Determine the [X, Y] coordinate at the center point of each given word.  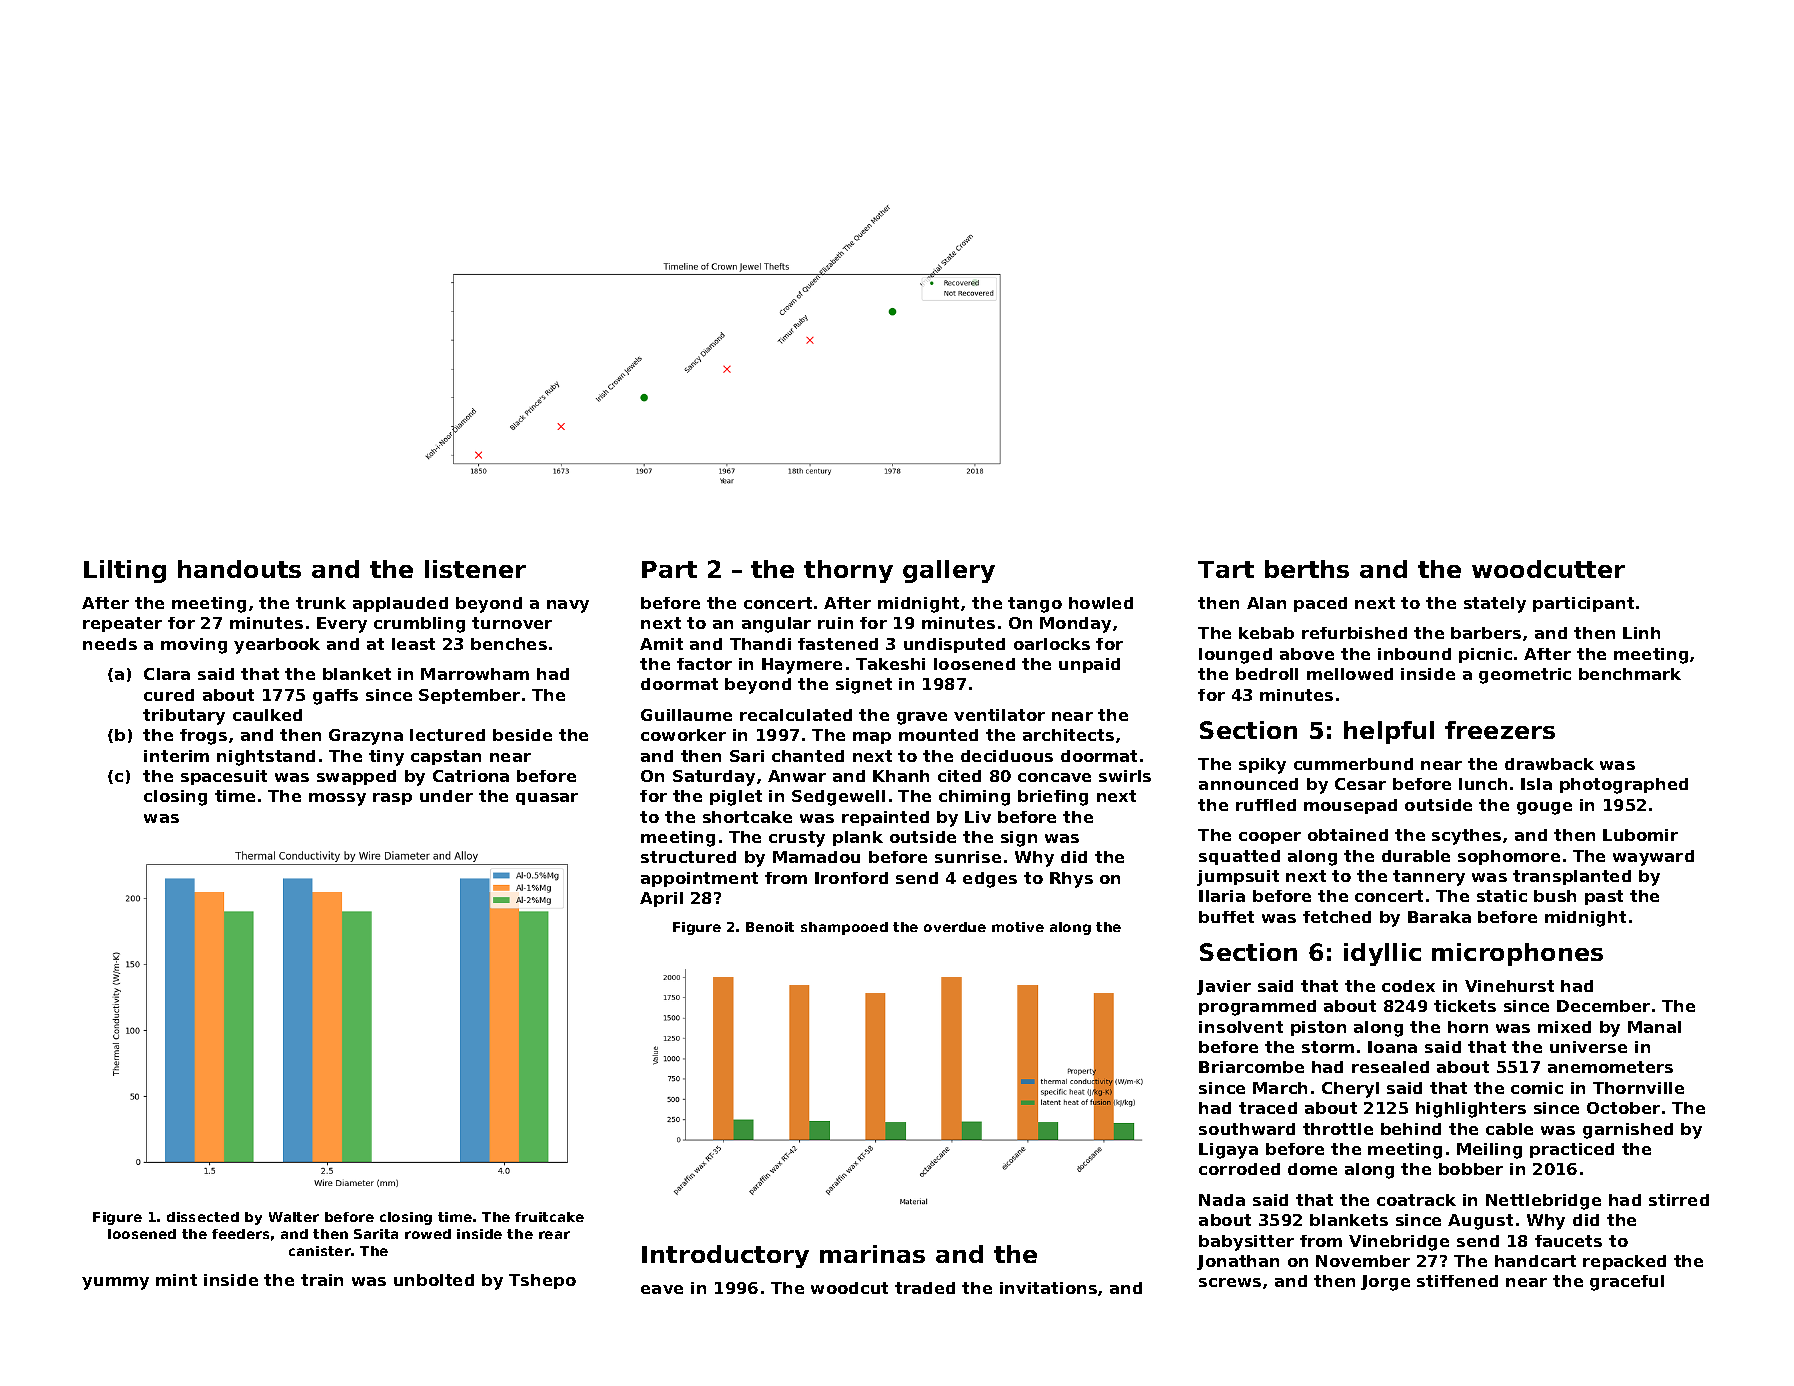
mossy [337, 799]
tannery [1429, 878]
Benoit [770, 927]
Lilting [125, 571]
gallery [949, 571]
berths [1307, 569]
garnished [1628, 1131]
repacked [1624, 1262]
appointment [699, 879]
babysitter [1246, 1243]
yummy [115, 1283]
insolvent [1241, 1027]
